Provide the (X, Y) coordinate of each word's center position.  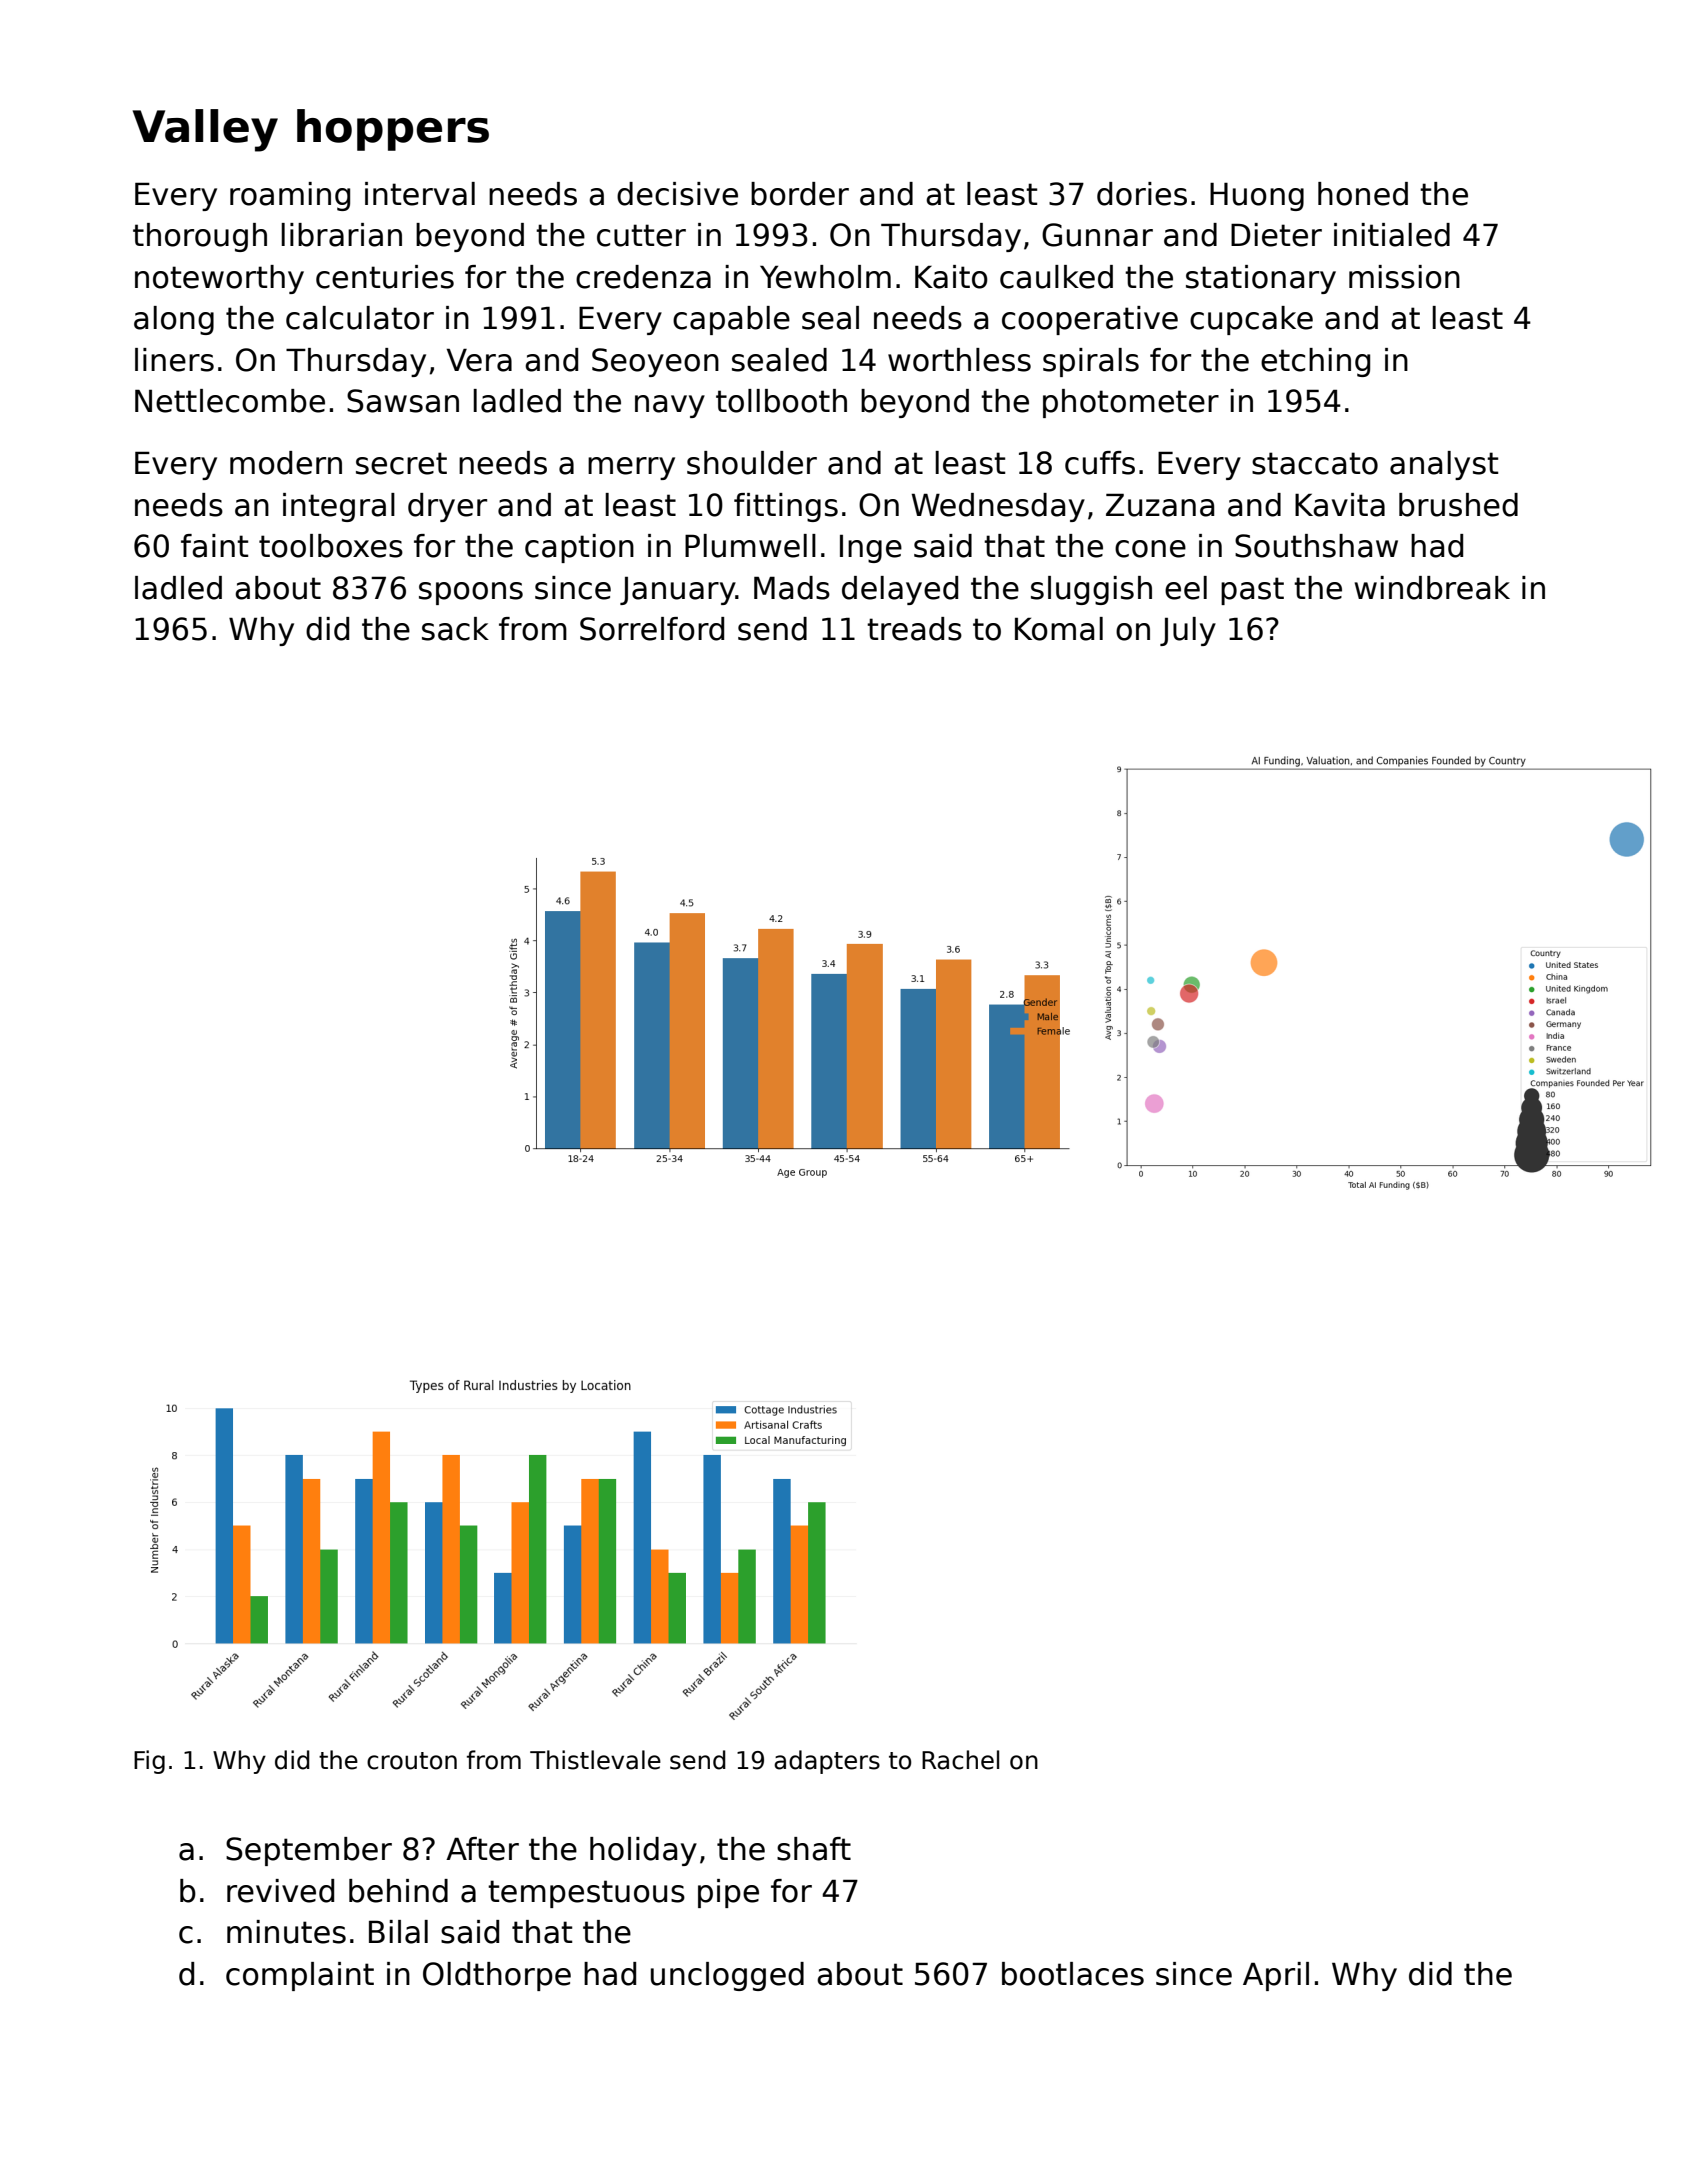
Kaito (951, 277)
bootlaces (1073, 1974)
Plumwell (750, 546)
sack (455, 629)
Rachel (960, 1760)
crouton (412, 1761)
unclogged (727, 1976)
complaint (300, 1976)
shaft (814, 1849)
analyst (1444, 465)
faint (214, 546)
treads (914, 629)
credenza (643, 277)
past (1252, 591)
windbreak (1432, 588)
